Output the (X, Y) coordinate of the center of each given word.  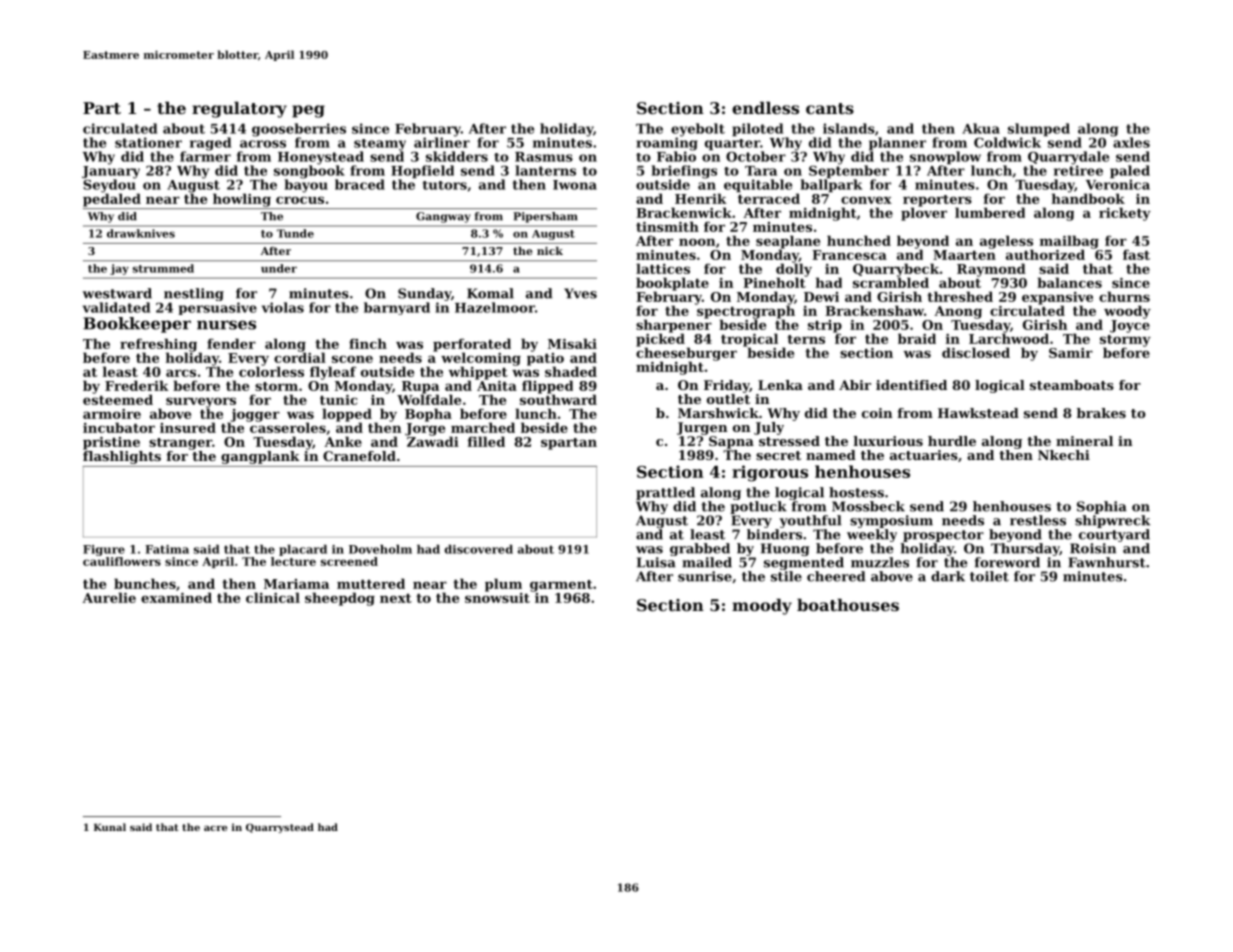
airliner (442, 142)
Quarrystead (280, 828)
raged (210, 144)
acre (215, 828)
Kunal (110, 827)
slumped (1039, 130)
